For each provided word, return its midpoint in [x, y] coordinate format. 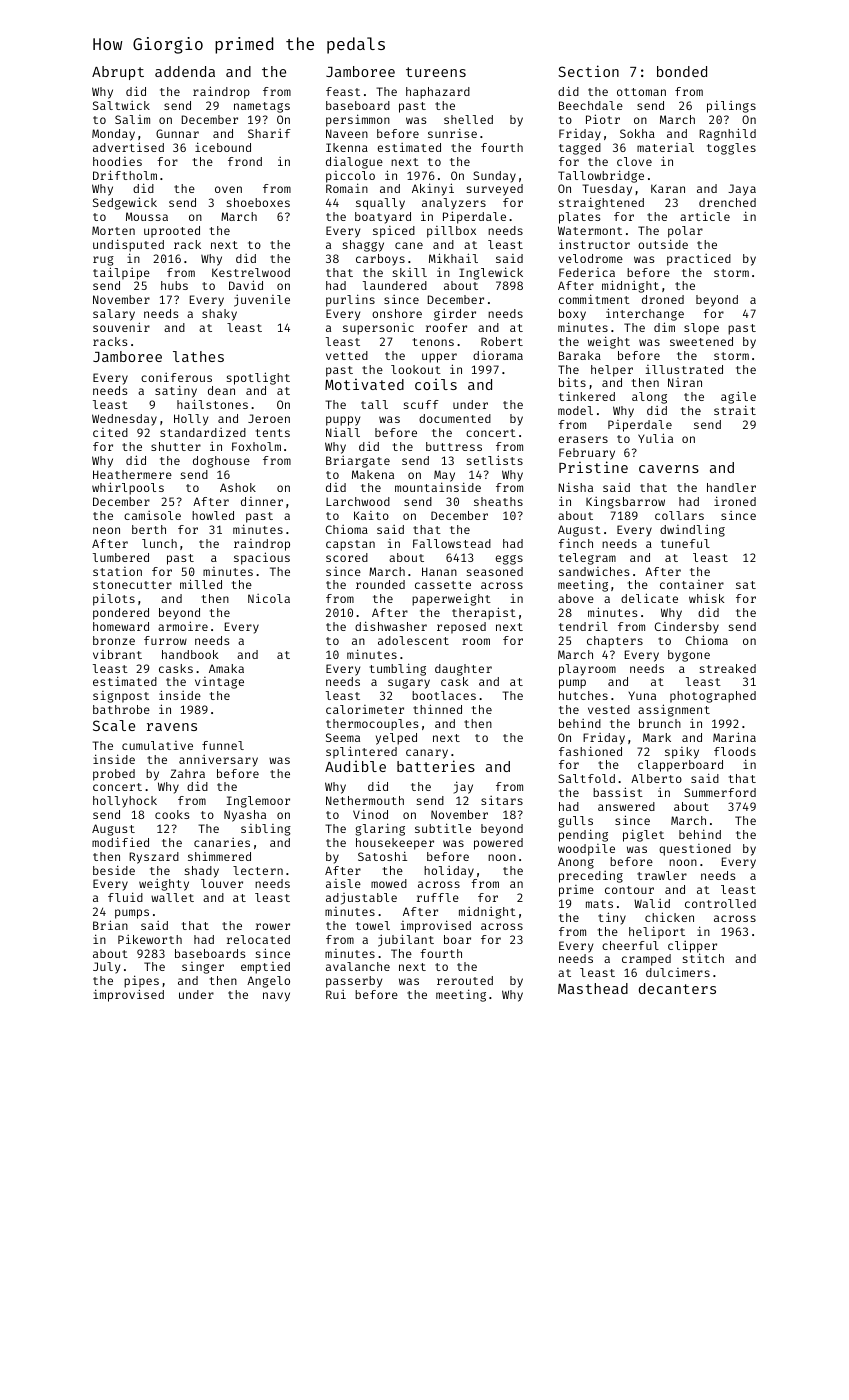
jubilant [406, 940]
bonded [682, 71]
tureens [436, 72]
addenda [185, 71]
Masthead [593, 988]
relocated [258, 939]
